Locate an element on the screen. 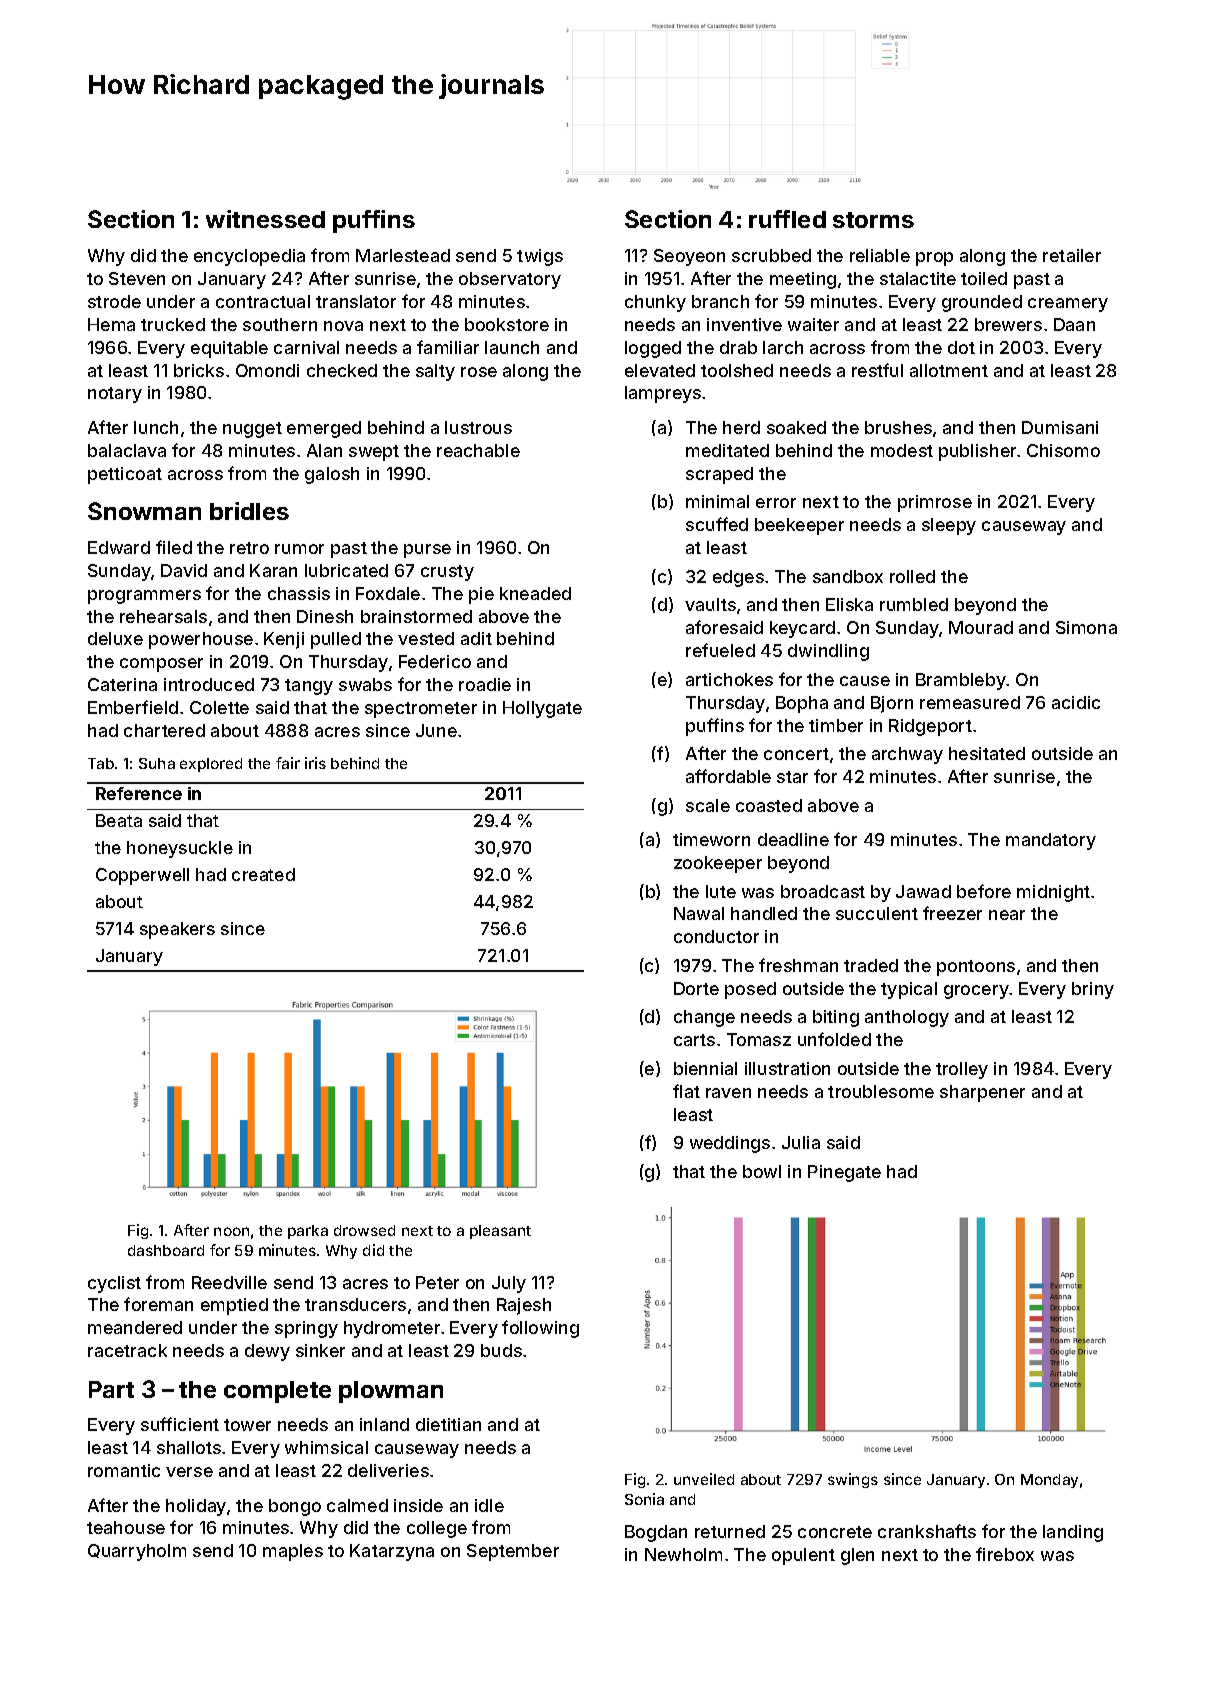  maples is located at coordinates (293, 1552).
